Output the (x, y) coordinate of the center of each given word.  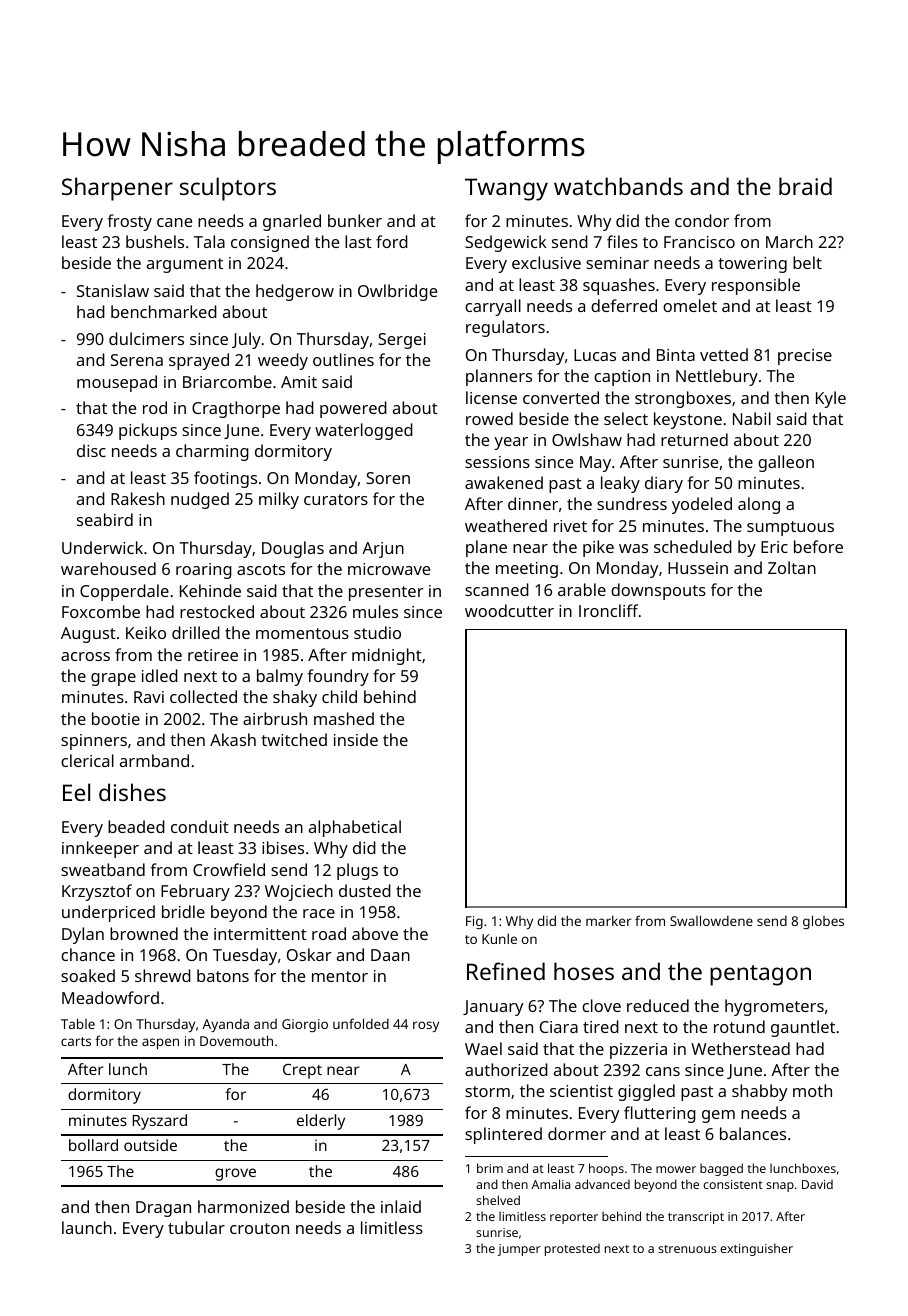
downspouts (658, 591)
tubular (196, 1227)
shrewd (163, 975)
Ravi (149, 697)
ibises (283, 847)
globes (823, 922)
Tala (209, 241)
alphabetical (355, 828)
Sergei (402, 341)
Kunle (499, 938)
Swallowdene (711, 920)
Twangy (506, 189)
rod (155, 407)
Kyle (831, 399)
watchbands (618, 186)
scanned (497, 589)
